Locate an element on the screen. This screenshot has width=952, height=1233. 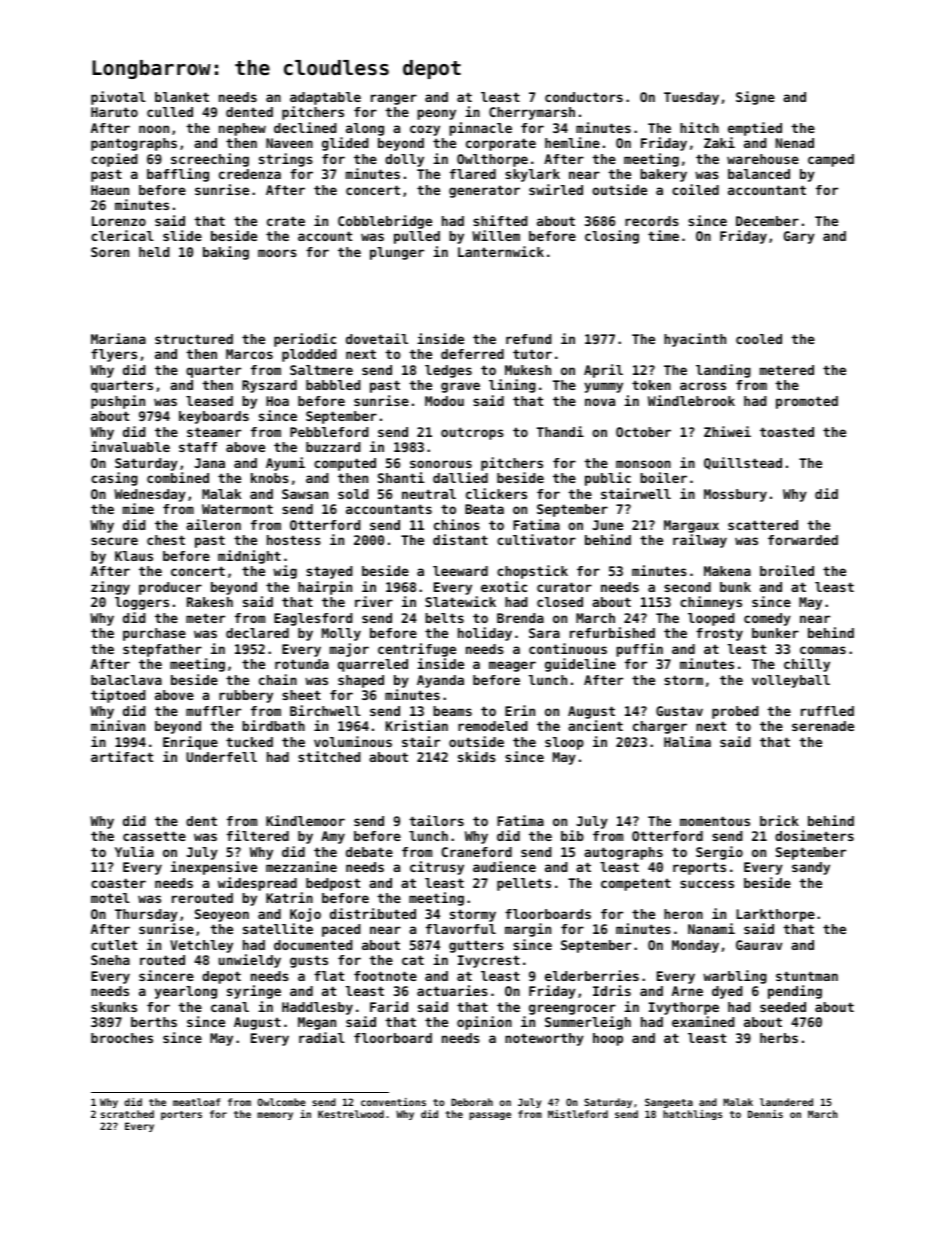
conductors is located at coordinates (584, 97).
